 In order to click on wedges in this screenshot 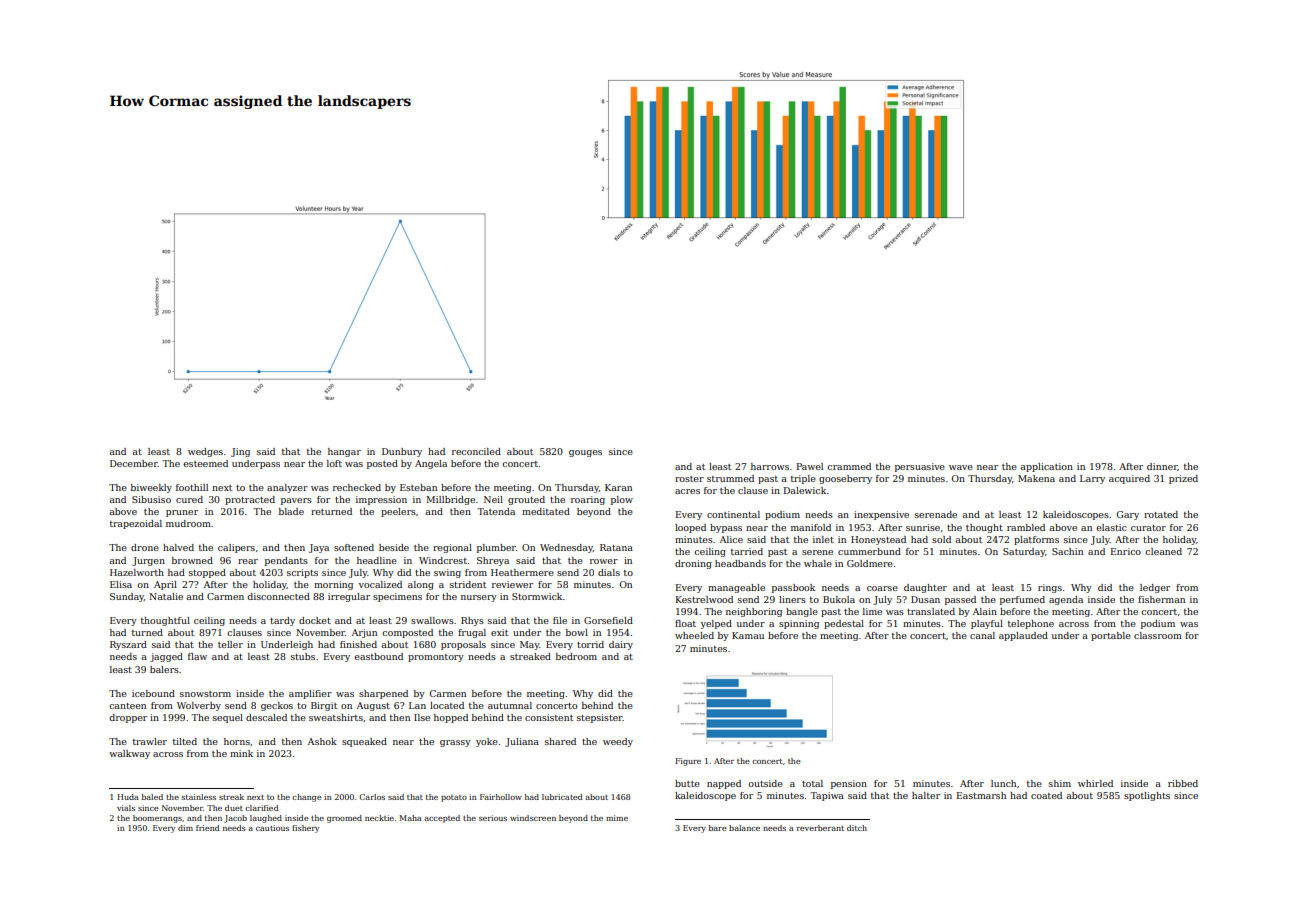, I will do `click(205, 452)`.
